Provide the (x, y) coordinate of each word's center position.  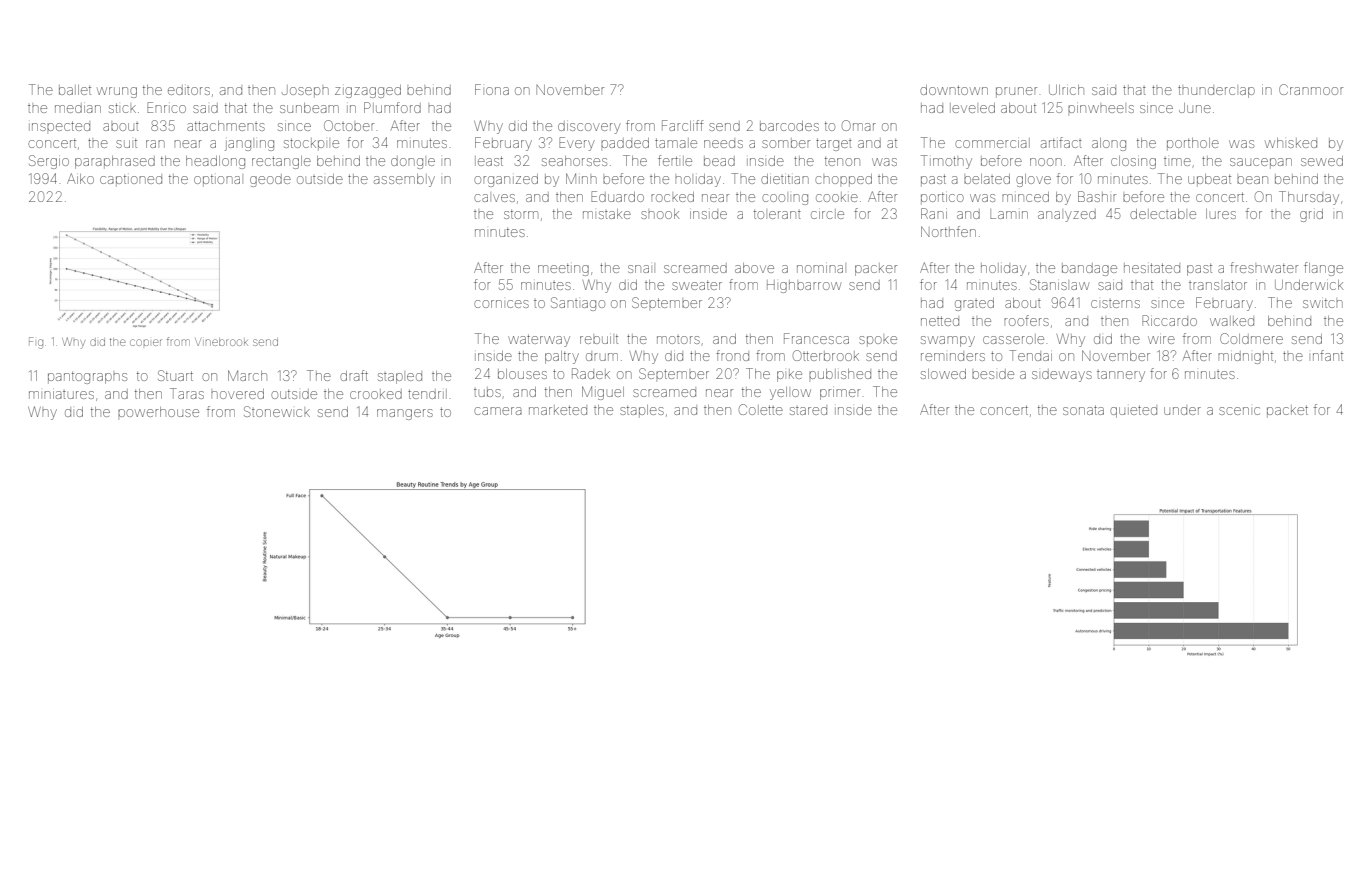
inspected (59, 126)
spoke (878, 341)
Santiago (578, 304)
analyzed (1067, 215)
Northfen (948, 231)
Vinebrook (221, 342)
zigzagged (368, 91)
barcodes (789, 126)
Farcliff (682, 125)
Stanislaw (1059, 284)
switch (1323, 303)
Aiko (80, 178)
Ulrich (1066, 90)
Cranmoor (1311, 89)
